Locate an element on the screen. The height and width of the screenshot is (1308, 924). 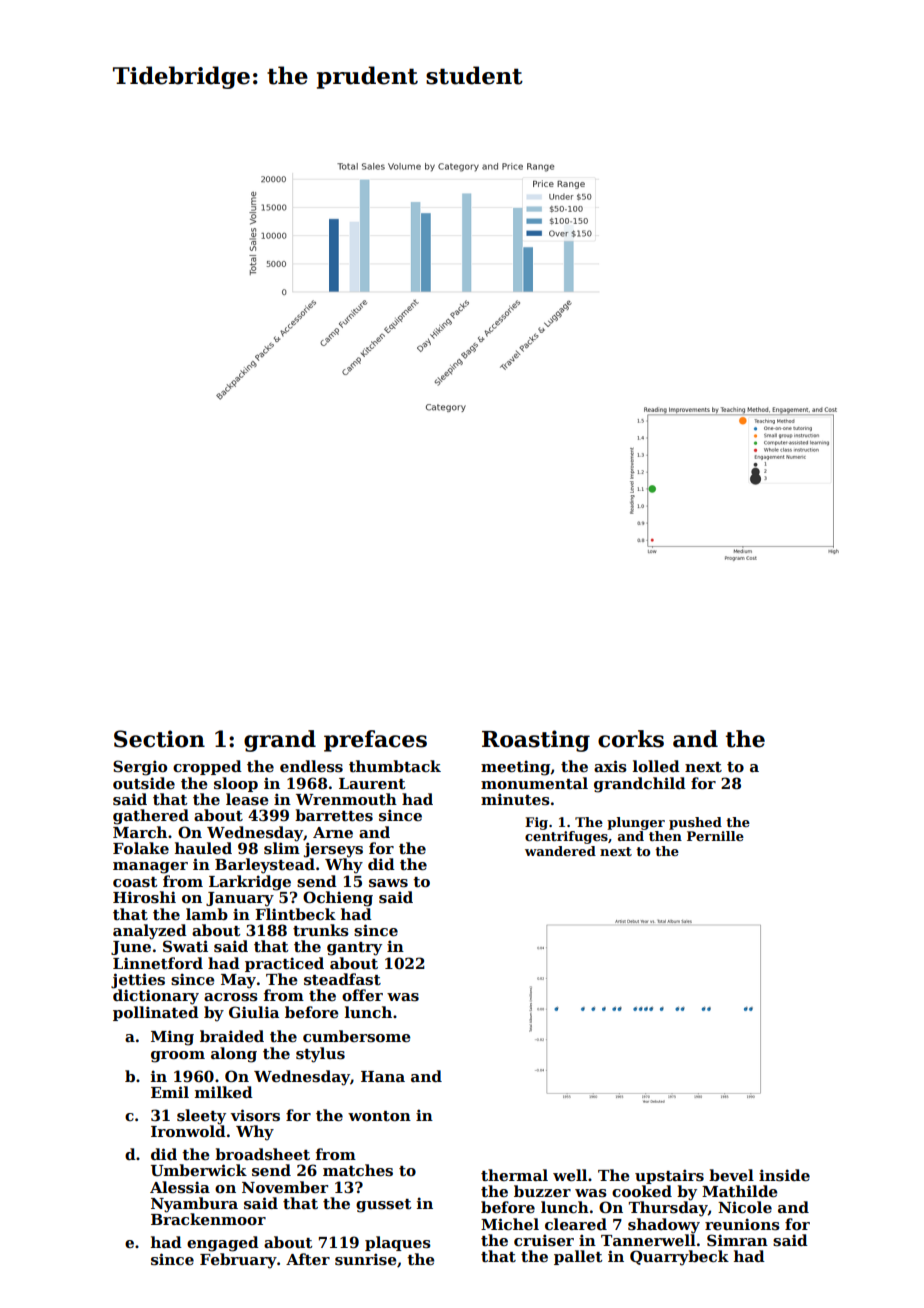
Section is located at coordinates (159, 739).
